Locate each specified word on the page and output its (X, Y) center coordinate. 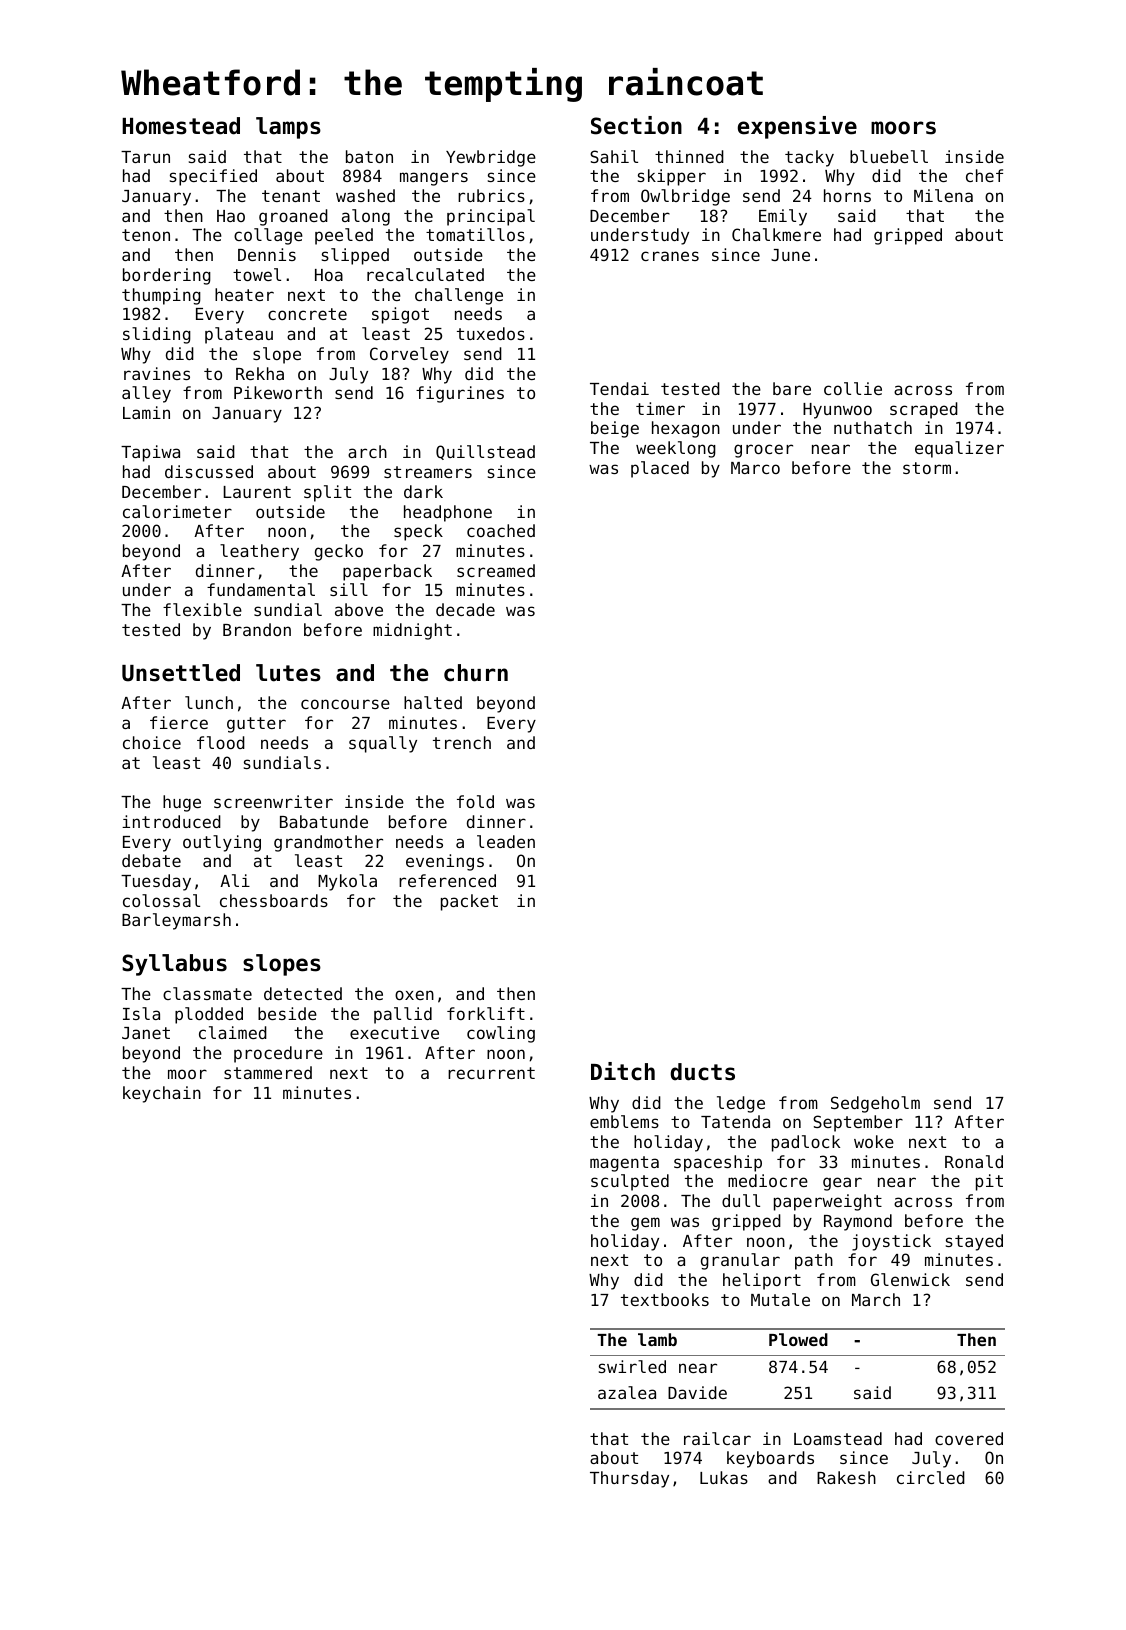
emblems (624, 1121)
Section (636, 125)
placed (660, 469)
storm (927, 468)
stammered (268, 1072)
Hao (231, 216)
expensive (797, 127)
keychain (162, 1094)
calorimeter (177, 511)
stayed (974, 1242)
